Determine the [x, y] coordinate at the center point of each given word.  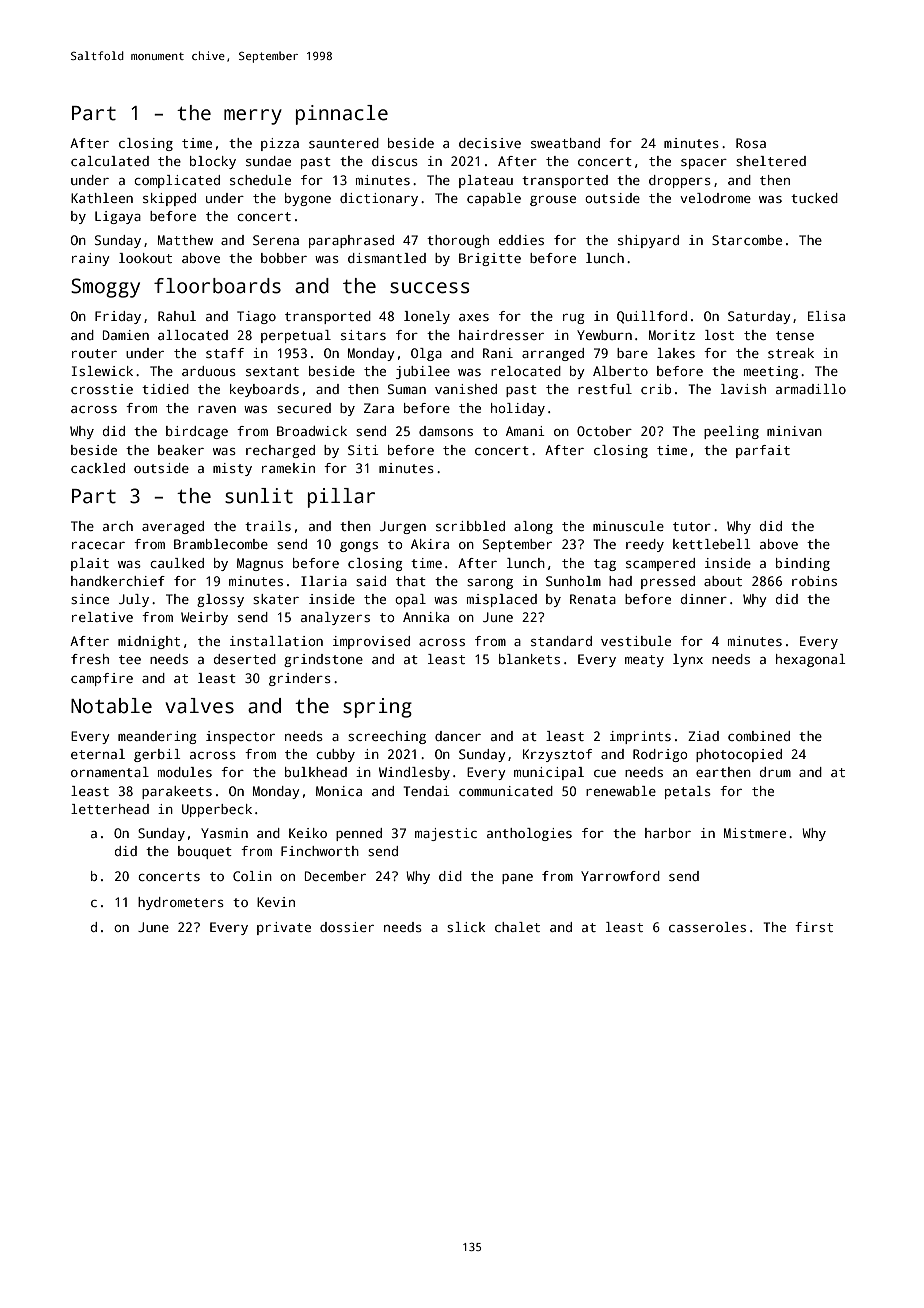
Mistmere [755, 833]
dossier [347, 927]
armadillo [811, 389]
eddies [521, 240]
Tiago [256, 317]
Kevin [276, 902]
